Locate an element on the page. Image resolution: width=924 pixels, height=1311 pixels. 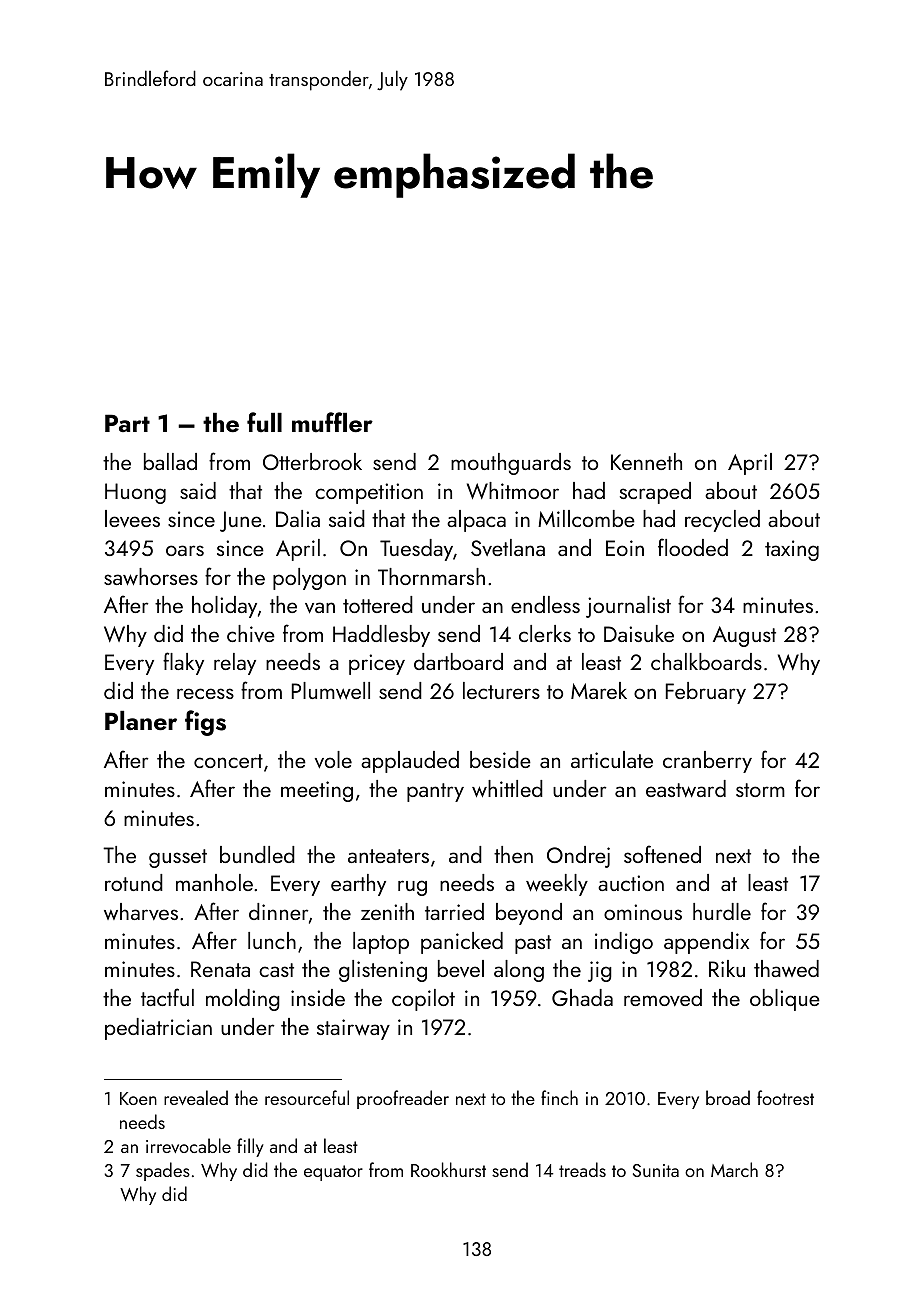
flooded is located at coordinates (693, 547).
